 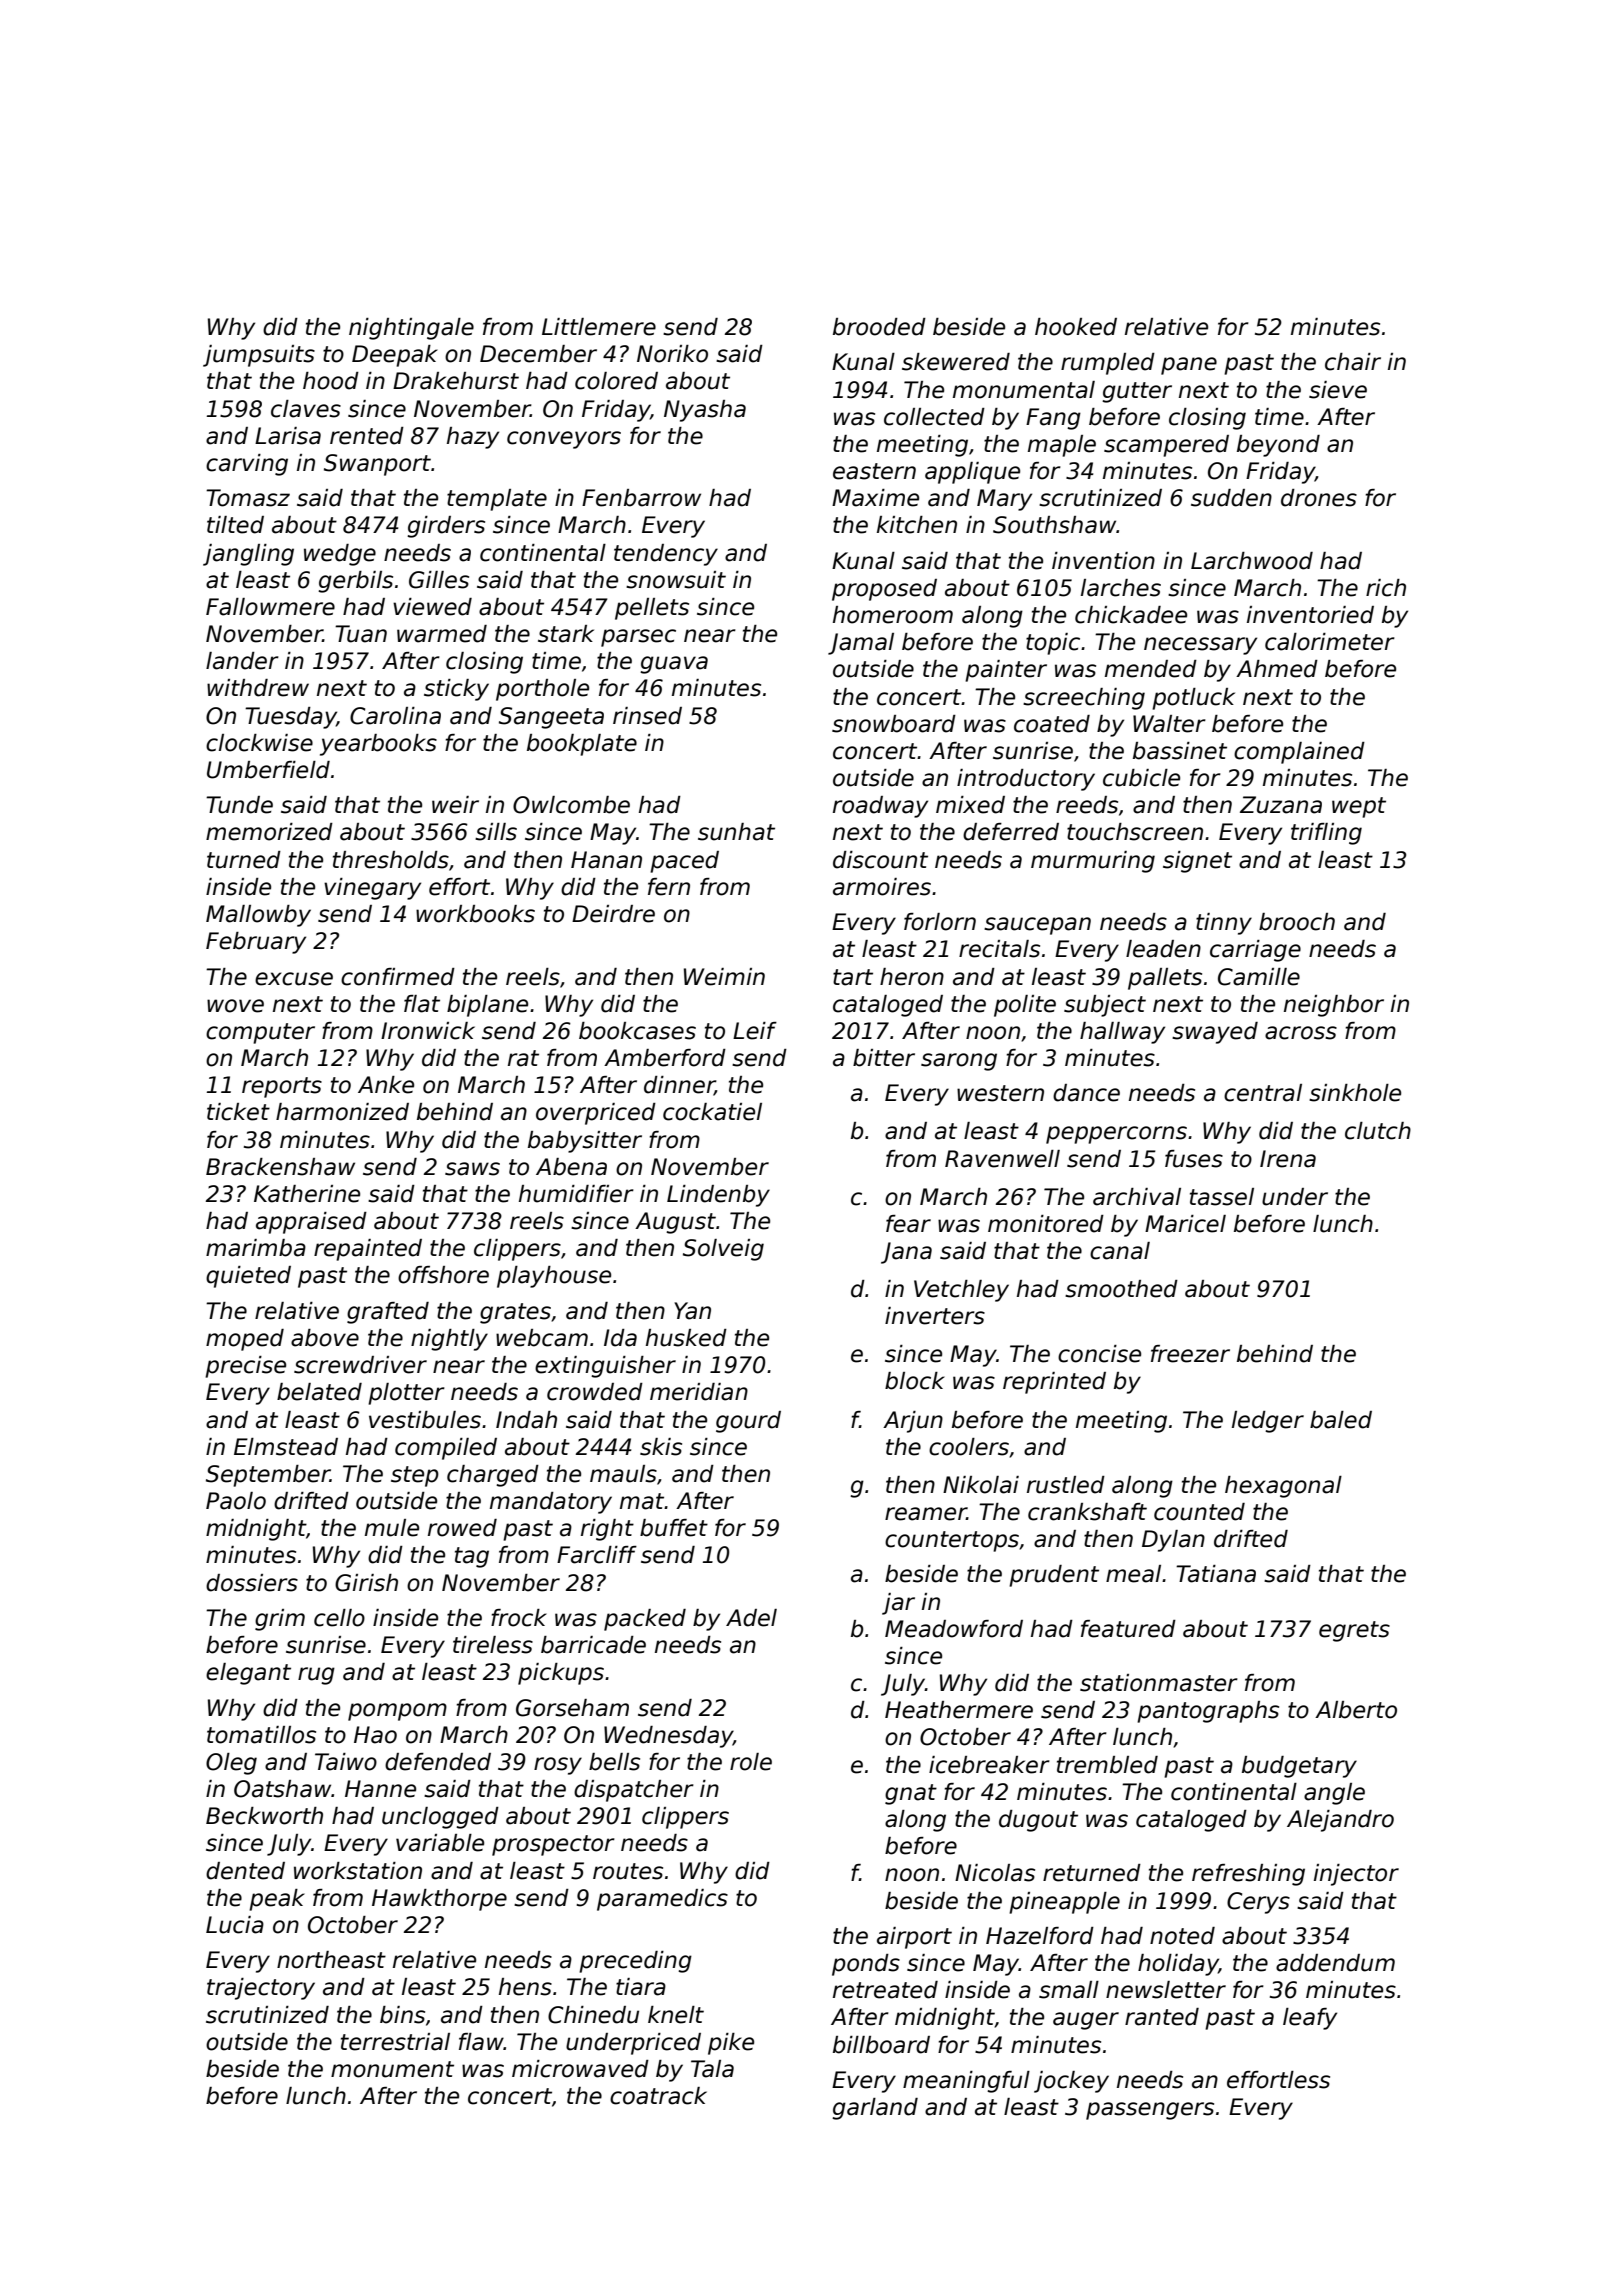 What do you see at coordinates (261, 1735) in the page?
I see `tomatillos` at bounding box center [261, 1735].
